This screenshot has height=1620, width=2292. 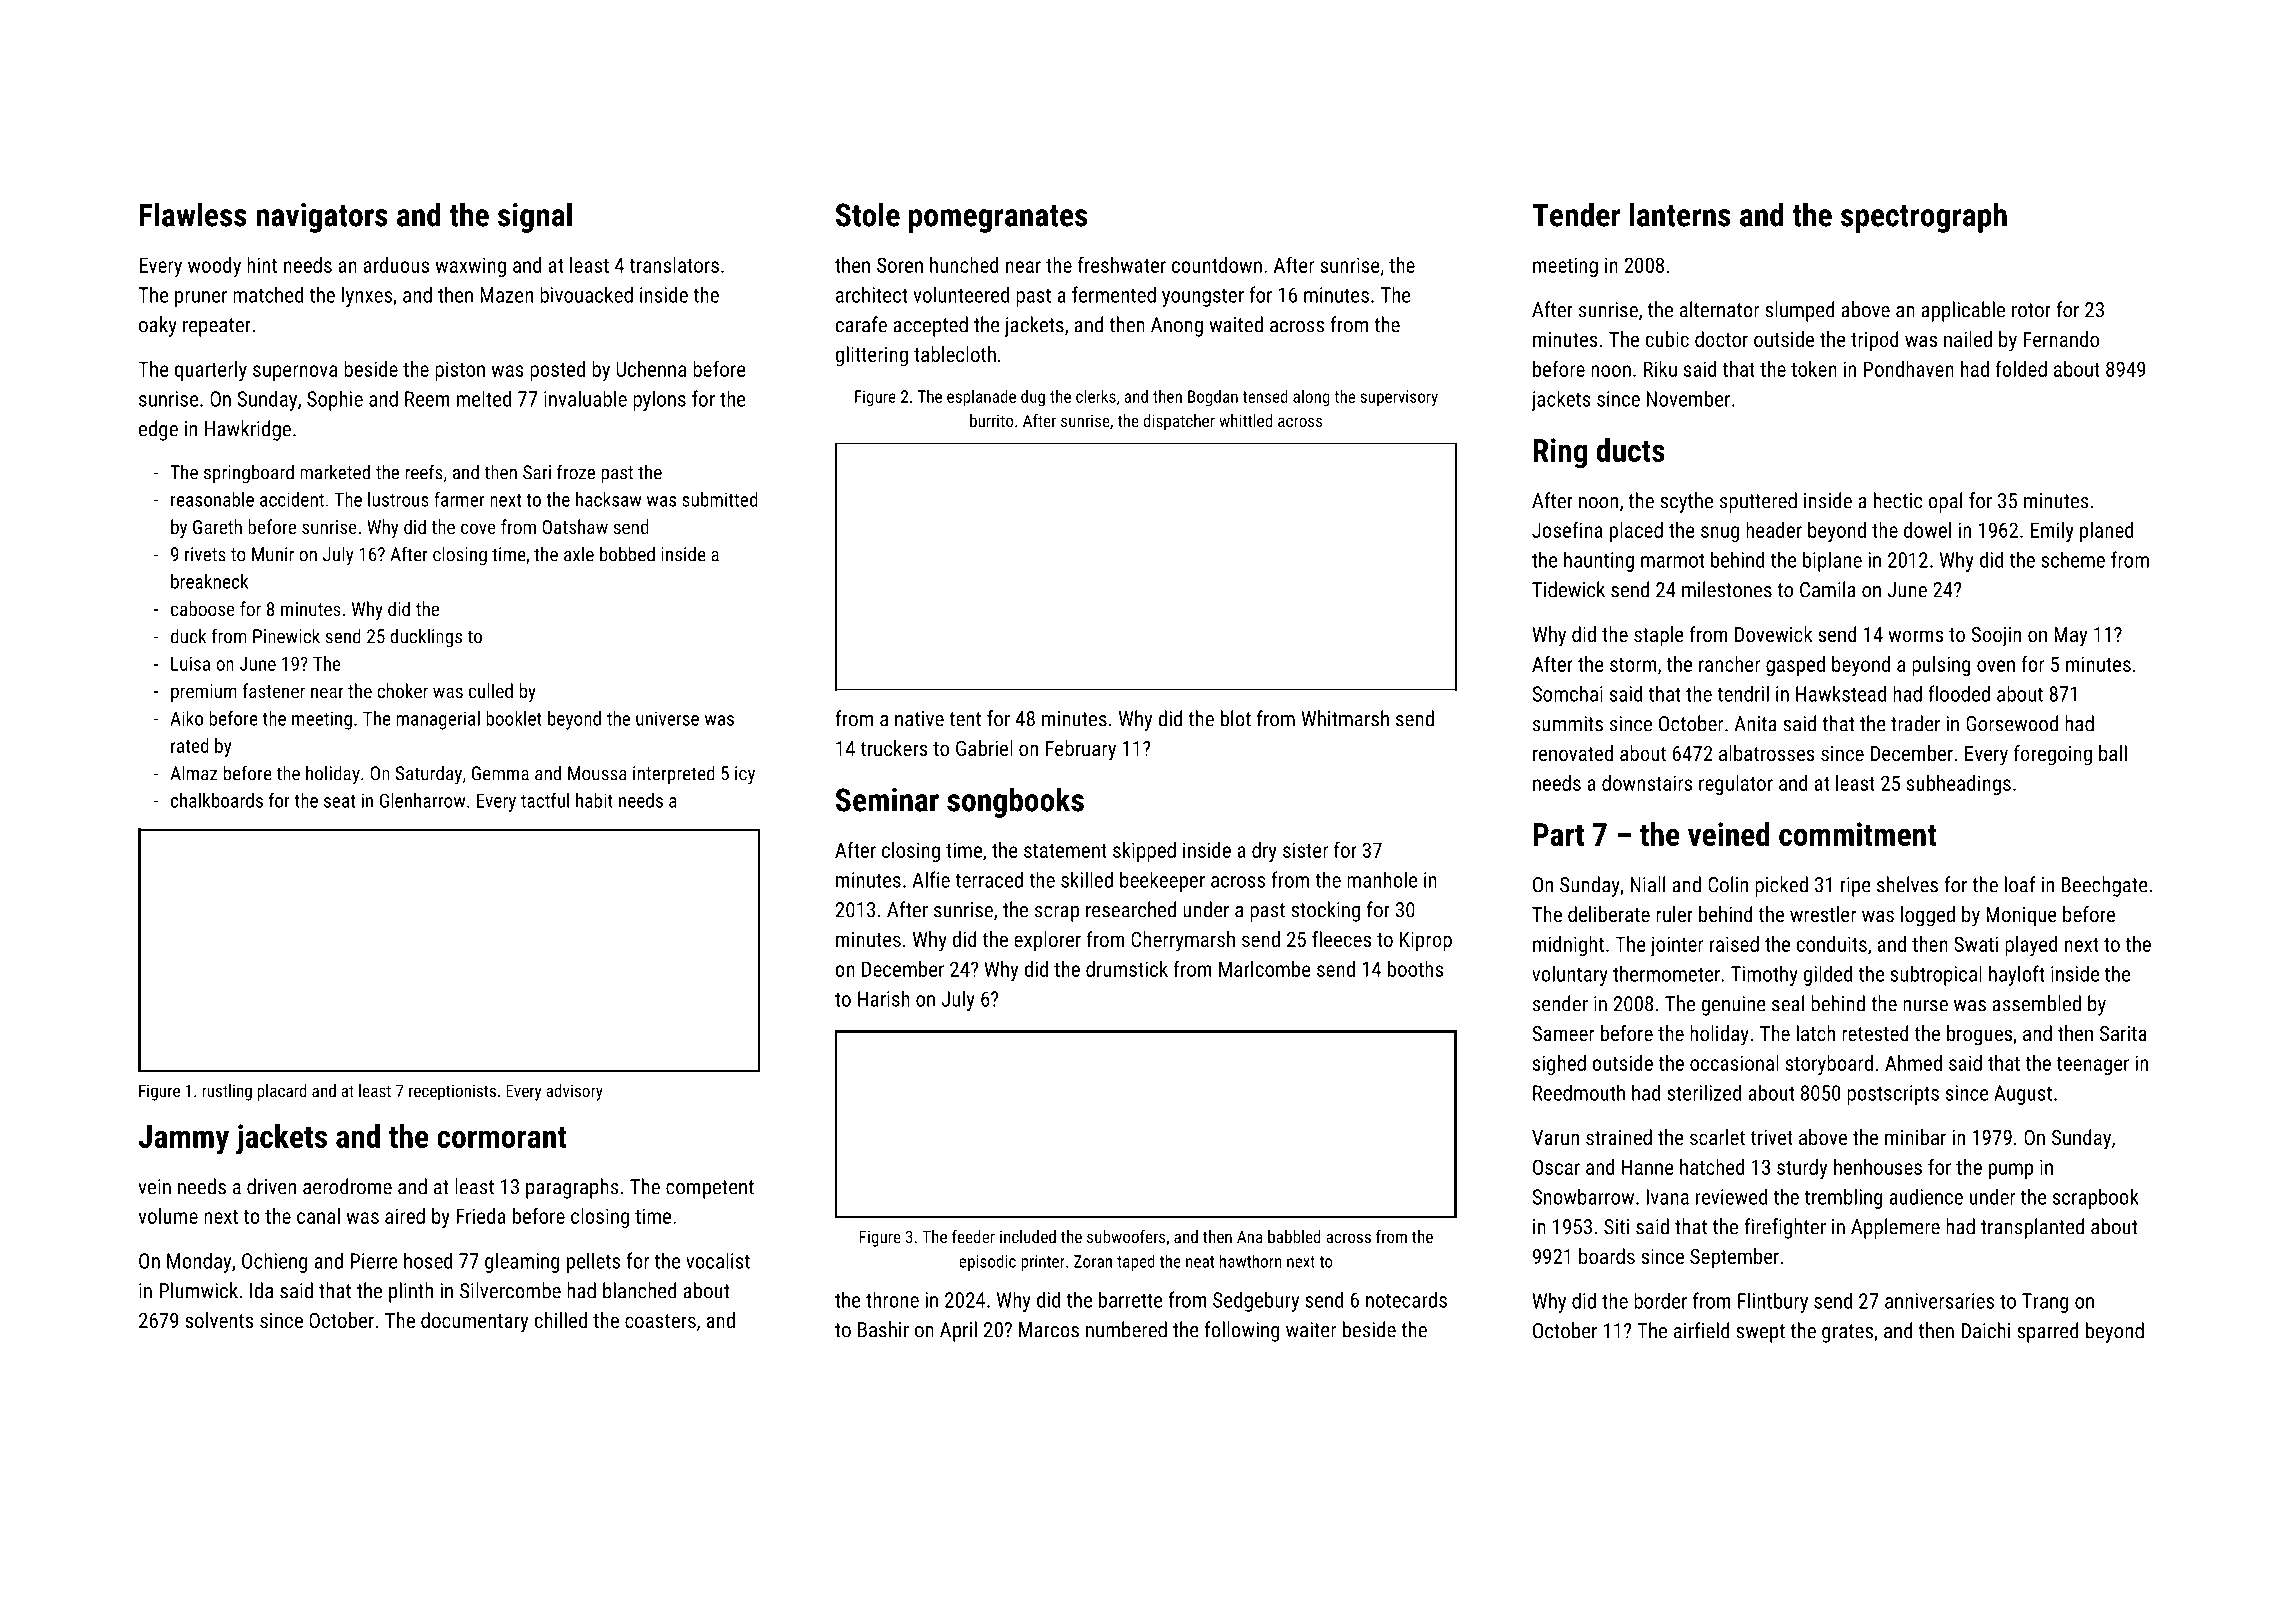 What do you see at coordinates (998, 219) in the screenshot?
I see `pomegranates` at bounding box center [998, 219].
